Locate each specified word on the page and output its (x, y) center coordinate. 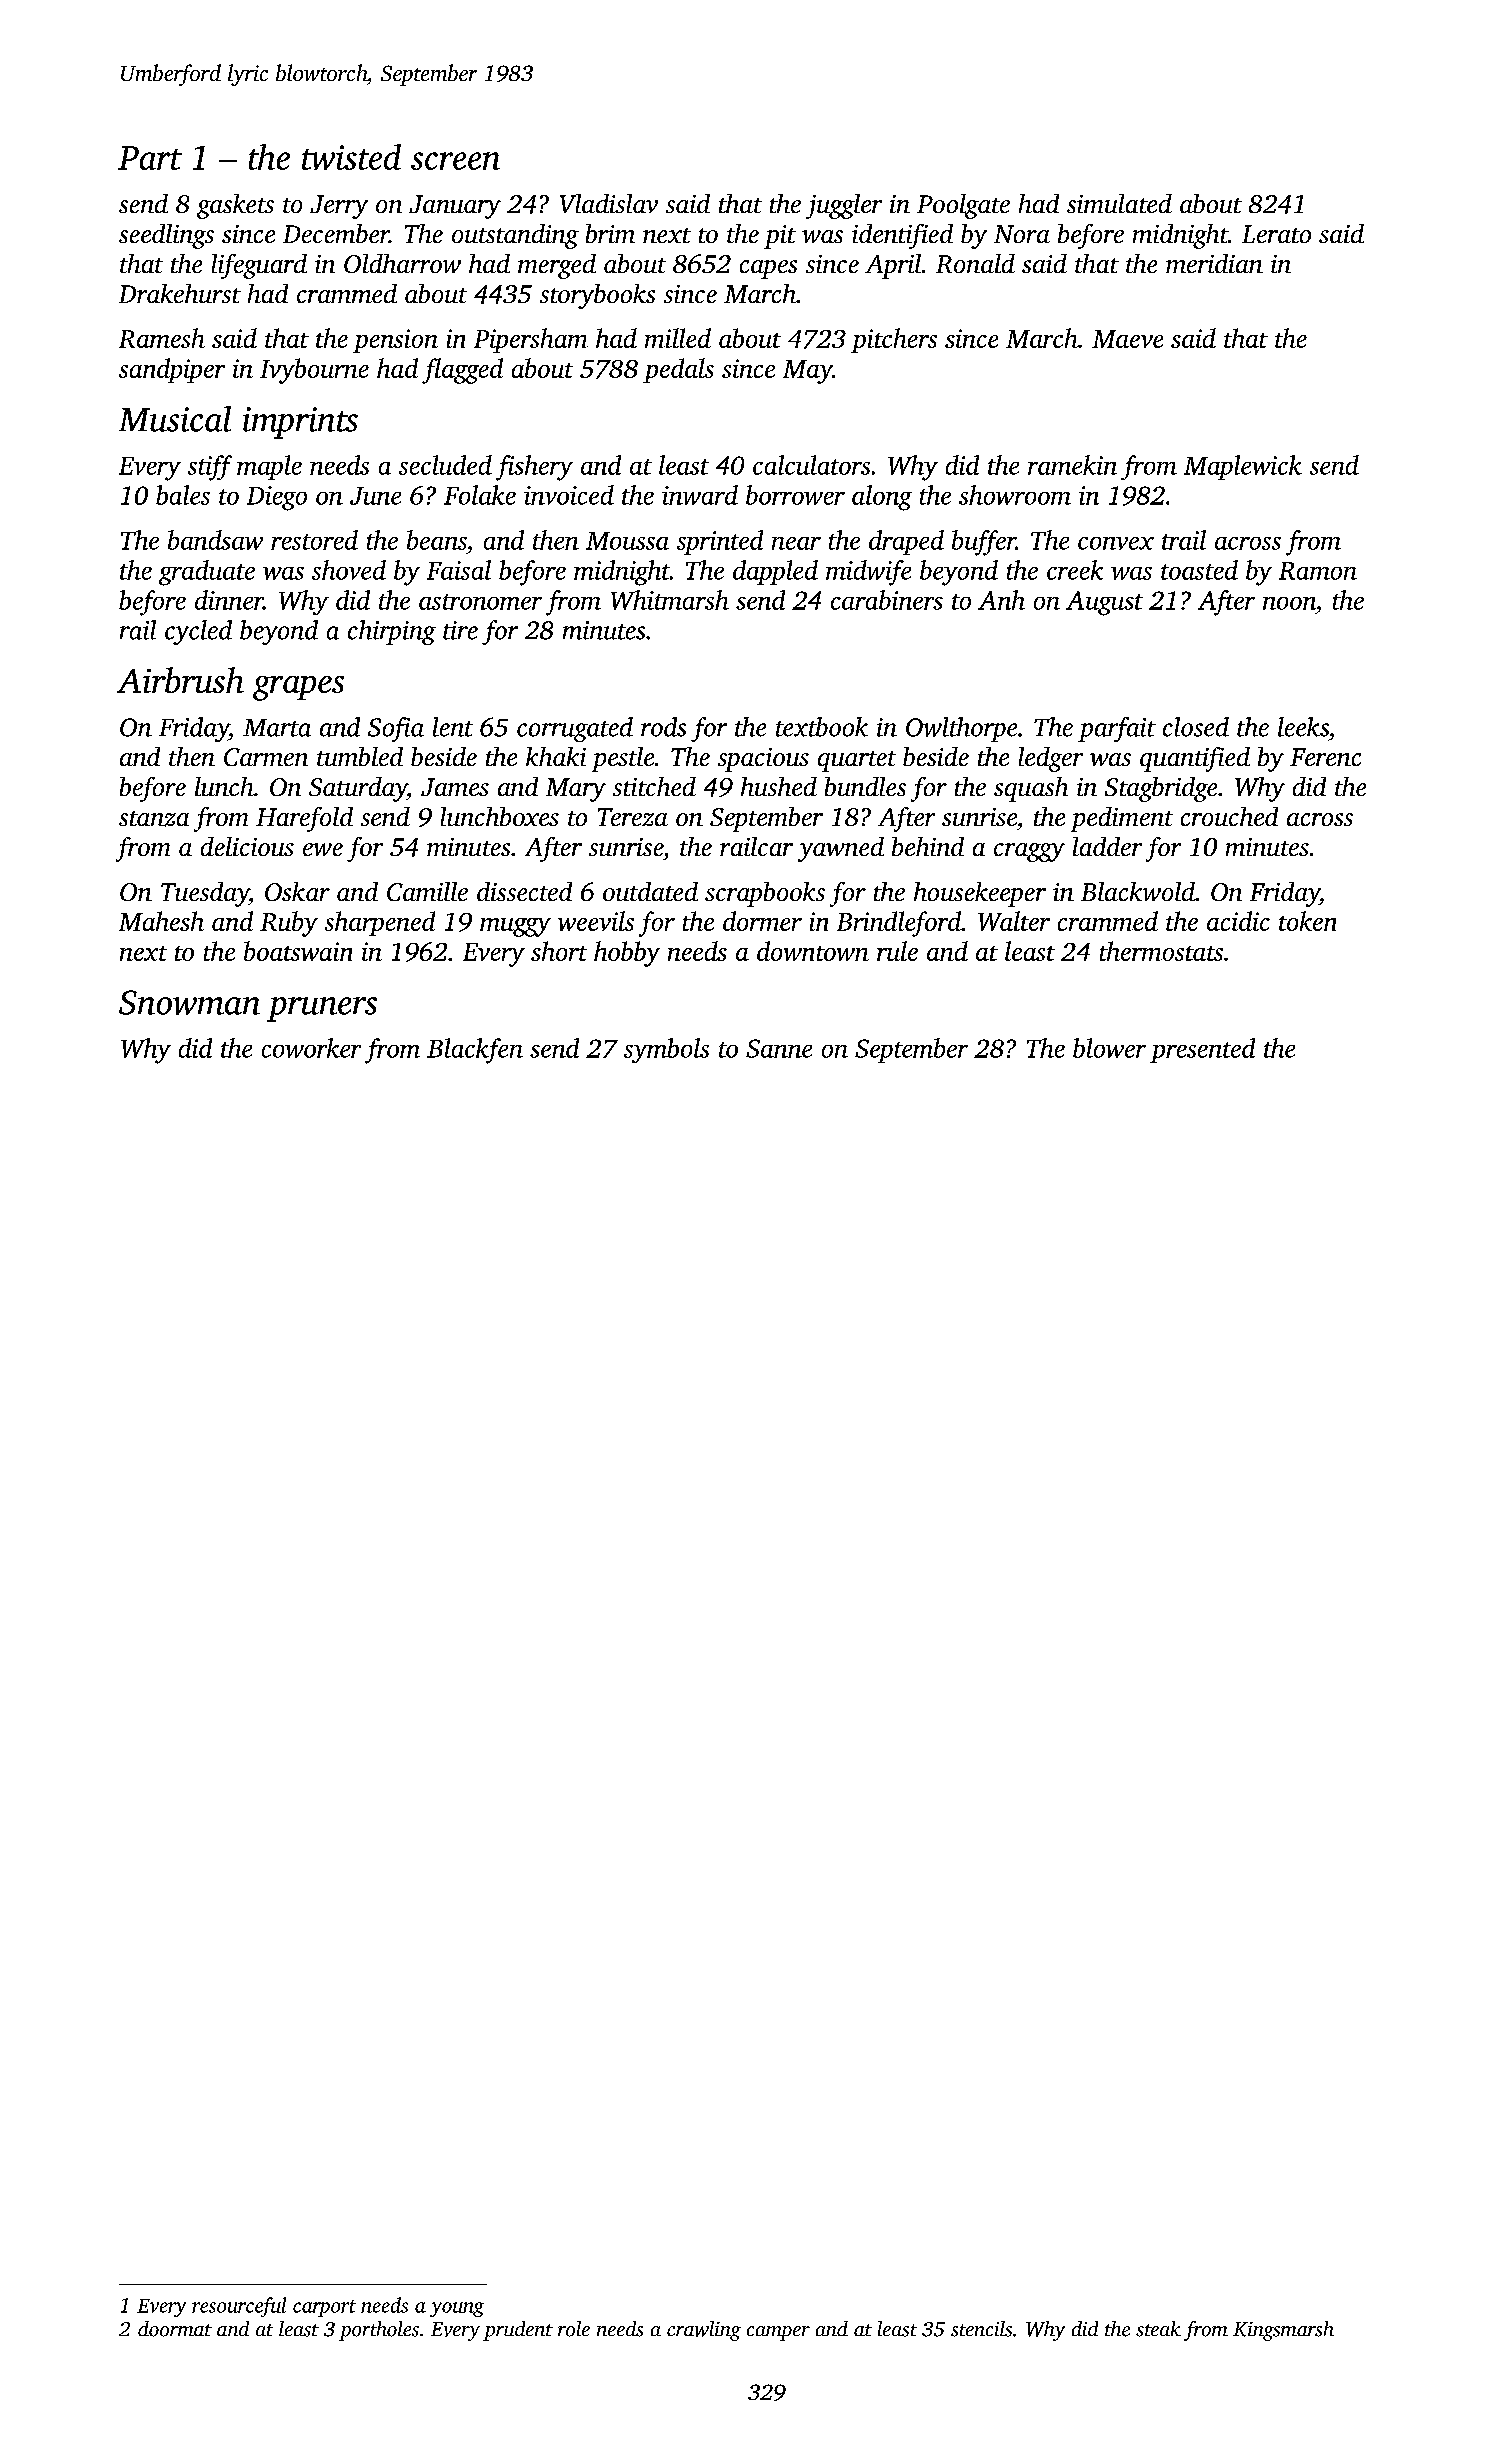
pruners (322, 1009)
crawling (704, 2331)
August (1104, 603)
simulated (1119, 203)
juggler (844, 206)
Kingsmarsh (1283, 2331)
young (457, 2309)
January (455, 207)
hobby (627, 954)
